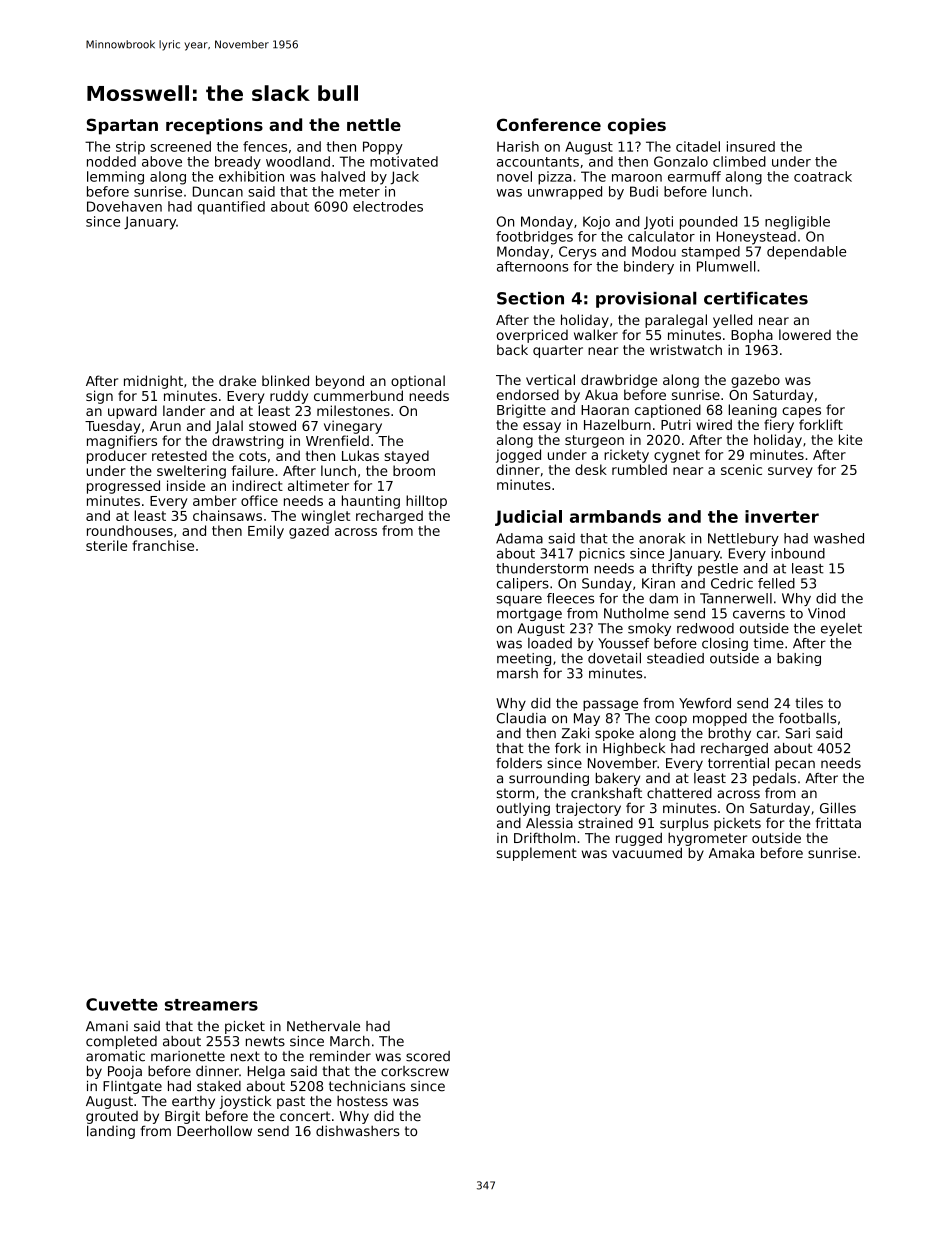 The height and width of the document is (1233, 952). Describe the element at coordinates (211, 1005) in the document. I see `streamers` at that location.
